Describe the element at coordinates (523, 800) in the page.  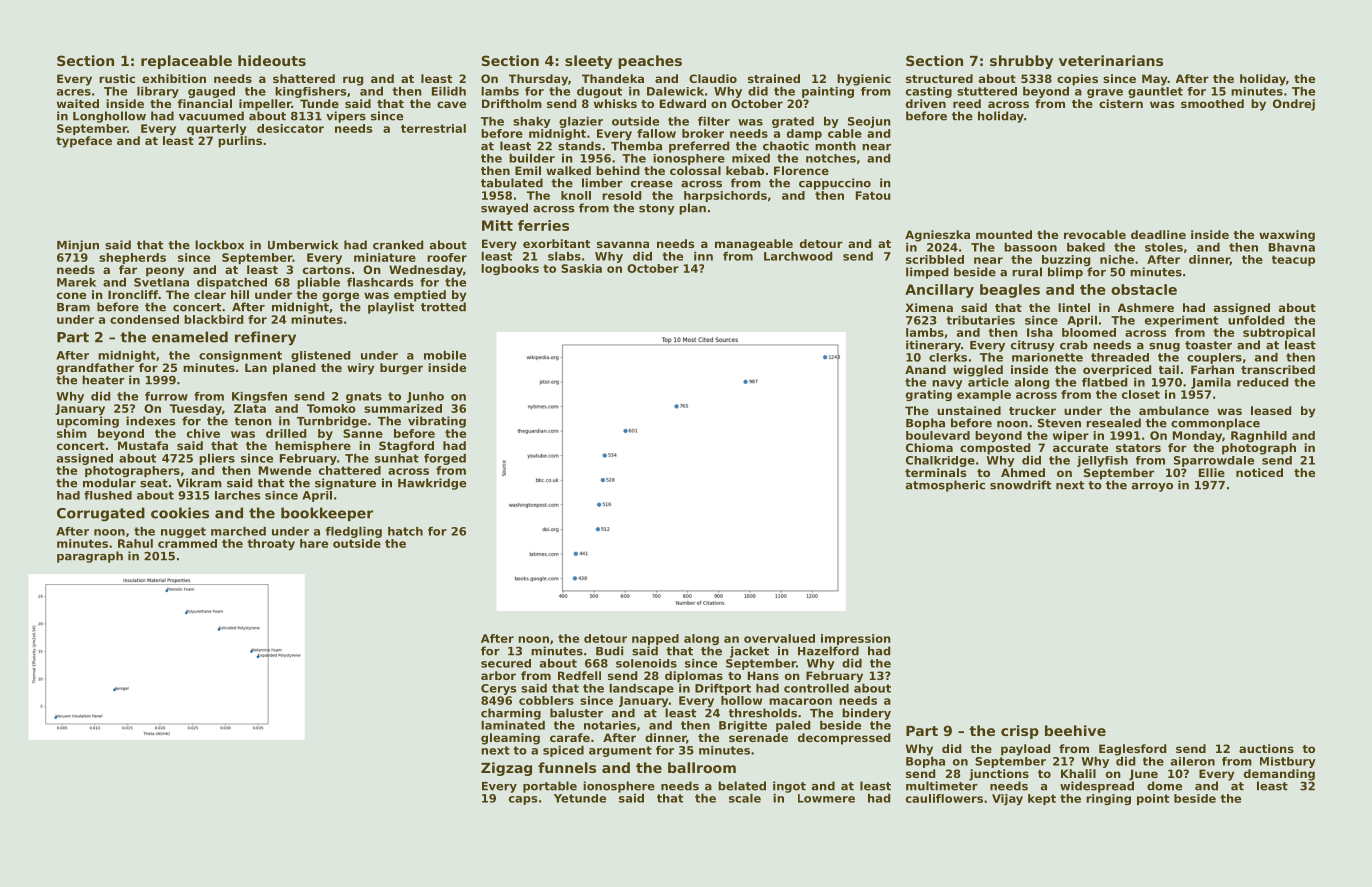
I see `caps` at that location.
